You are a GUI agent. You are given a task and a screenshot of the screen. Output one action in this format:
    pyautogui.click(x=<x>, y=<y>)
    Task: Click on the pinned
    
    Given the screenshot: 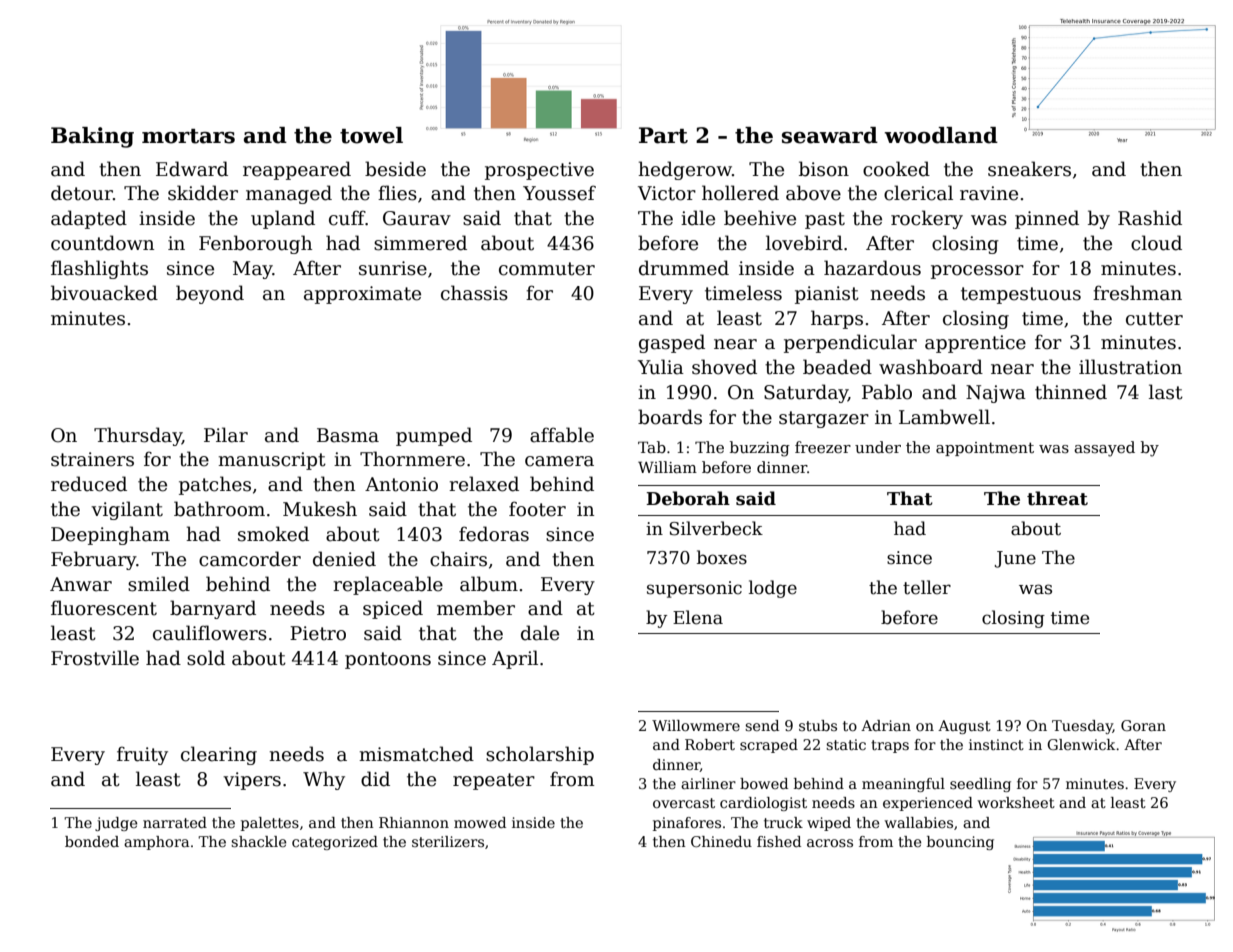 What is the action you would take?
    pyautogui.click(x=1047, y=219)
